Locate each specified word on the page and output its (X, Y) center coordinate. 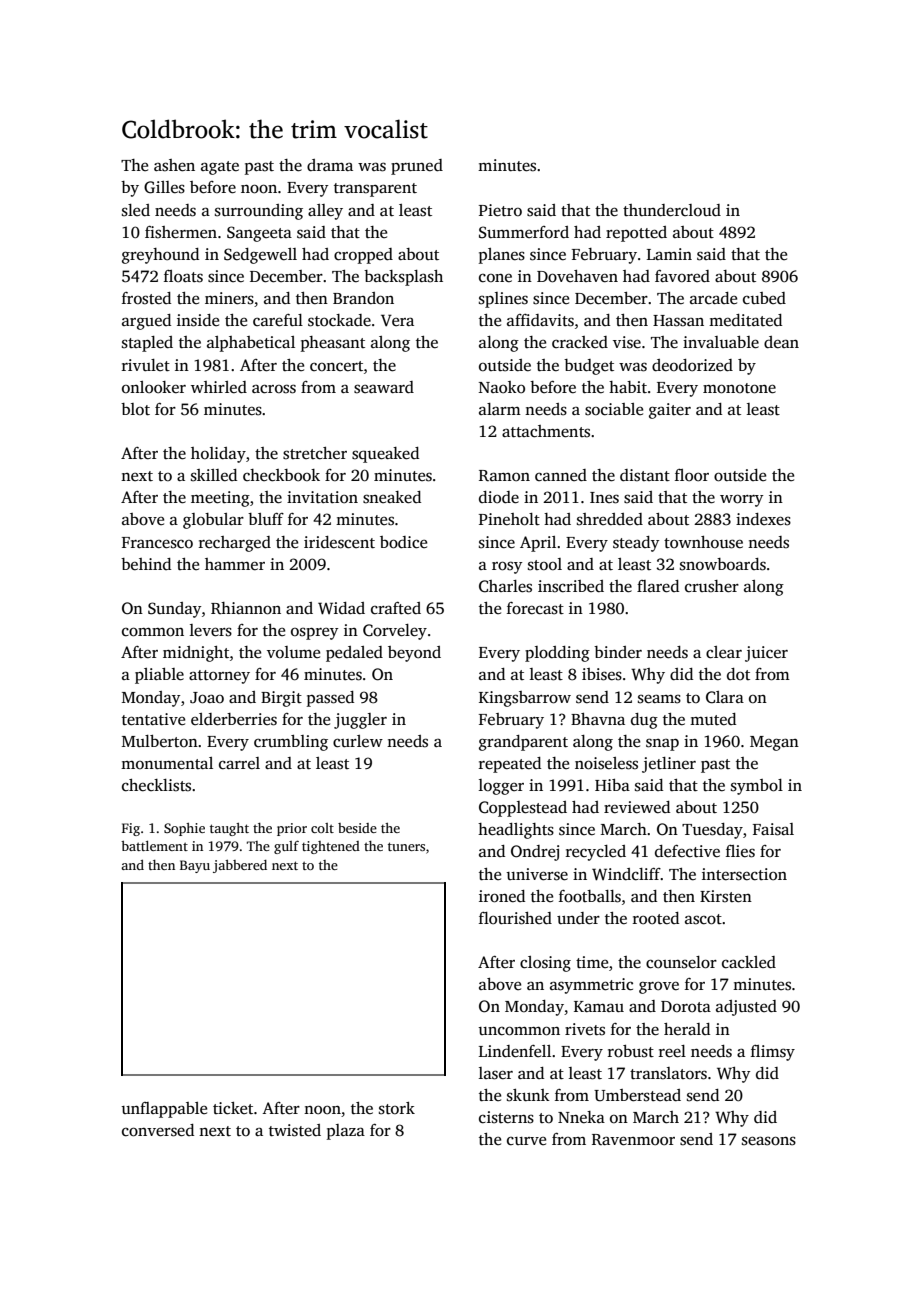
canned (561, 475)
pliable (159, 676)
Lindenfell (515, 1051)
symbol (757, 787)
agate (220, 168)
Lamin (669, 254)
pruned (417, 167)
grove (659, 987)
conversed (158, 1130)
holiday (218, 455)
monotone (739, 388)
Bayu (195, 866)
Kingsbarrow (525, 699)
